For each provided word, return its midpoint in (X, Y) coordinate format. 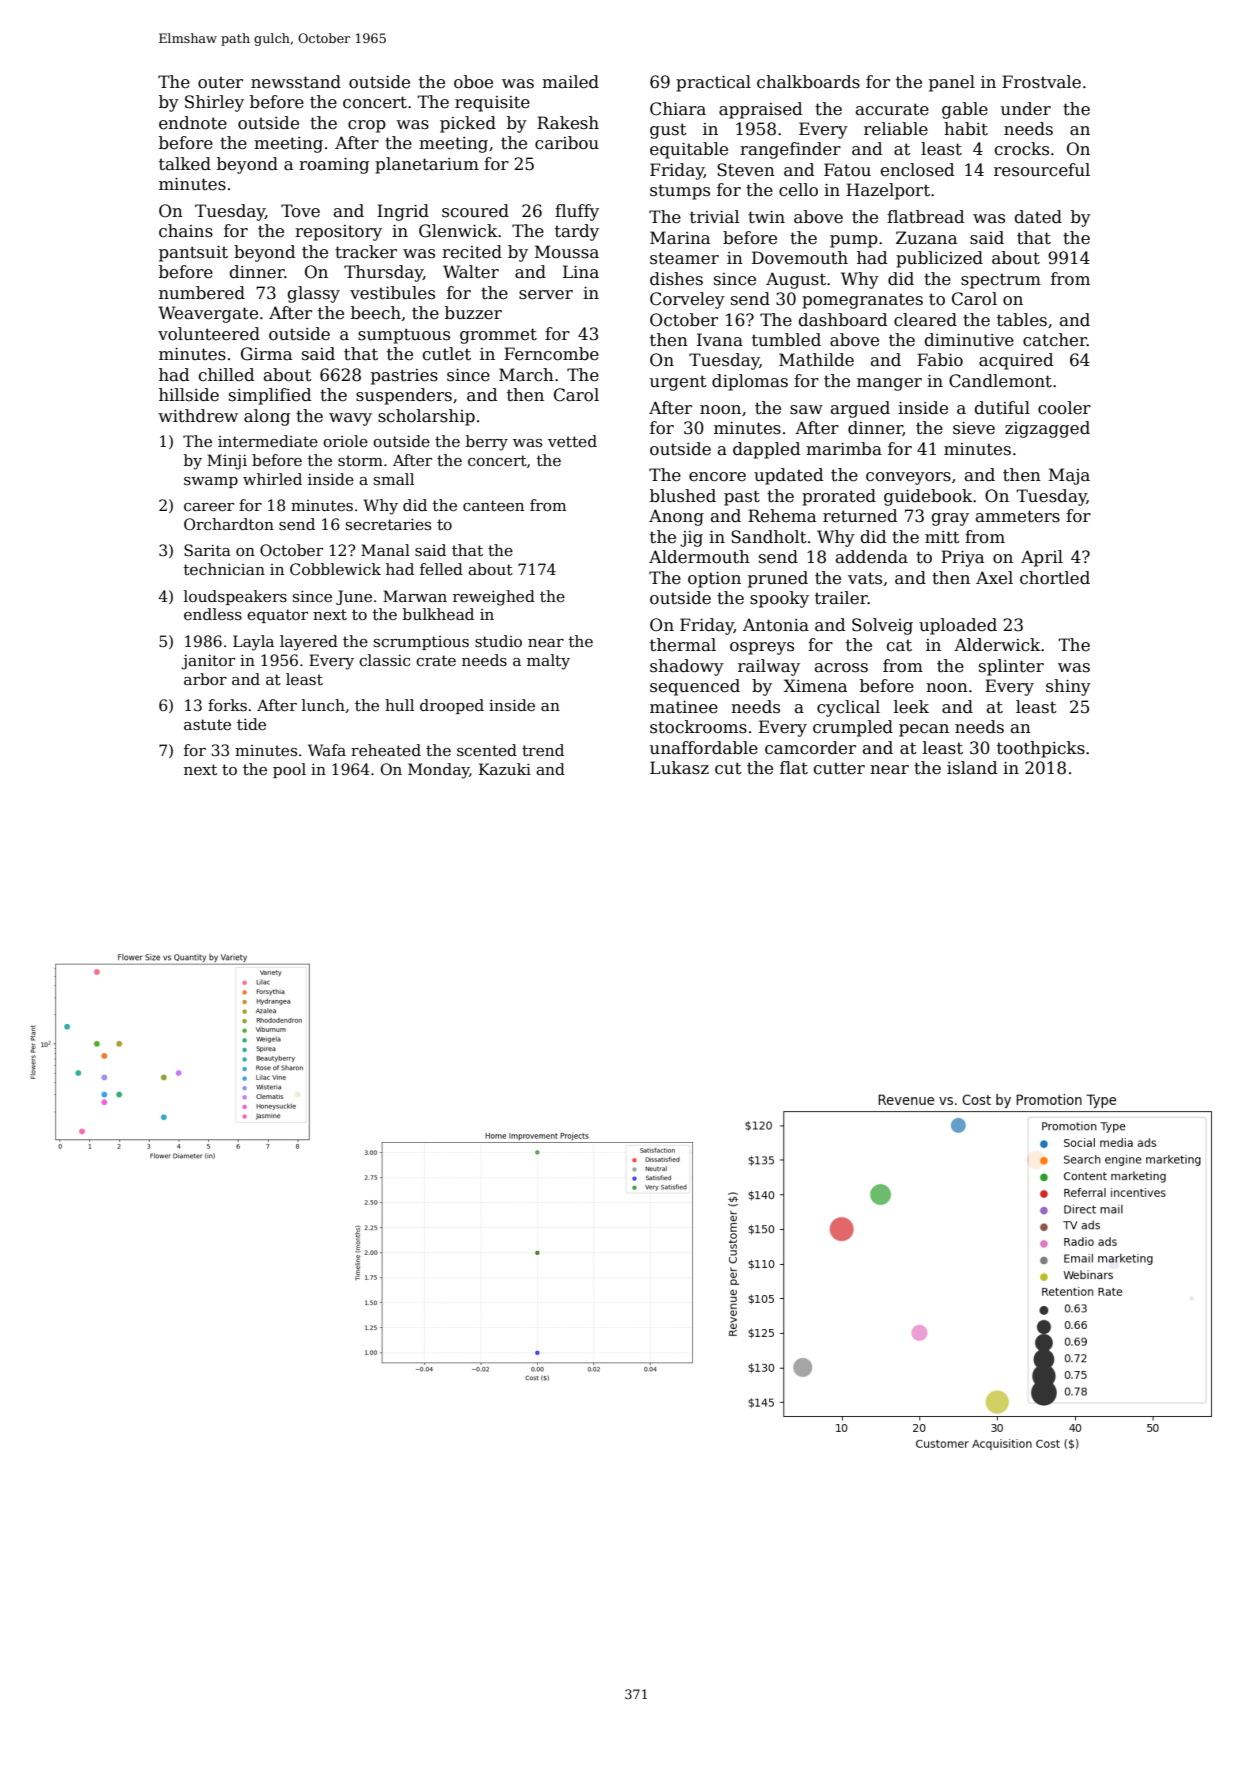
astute (207, 724)
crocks (1022, 149)
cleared (925, 320)
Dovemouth (800, 258)
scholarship (426, 417)
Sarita (207, 550)
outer (220, 83)
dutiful (1002, 408)
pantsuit (193, 254)
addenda (872, 557)
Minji (227, 462)
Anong (676, 517)
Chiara (678, 109)
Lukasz (679, 768)
